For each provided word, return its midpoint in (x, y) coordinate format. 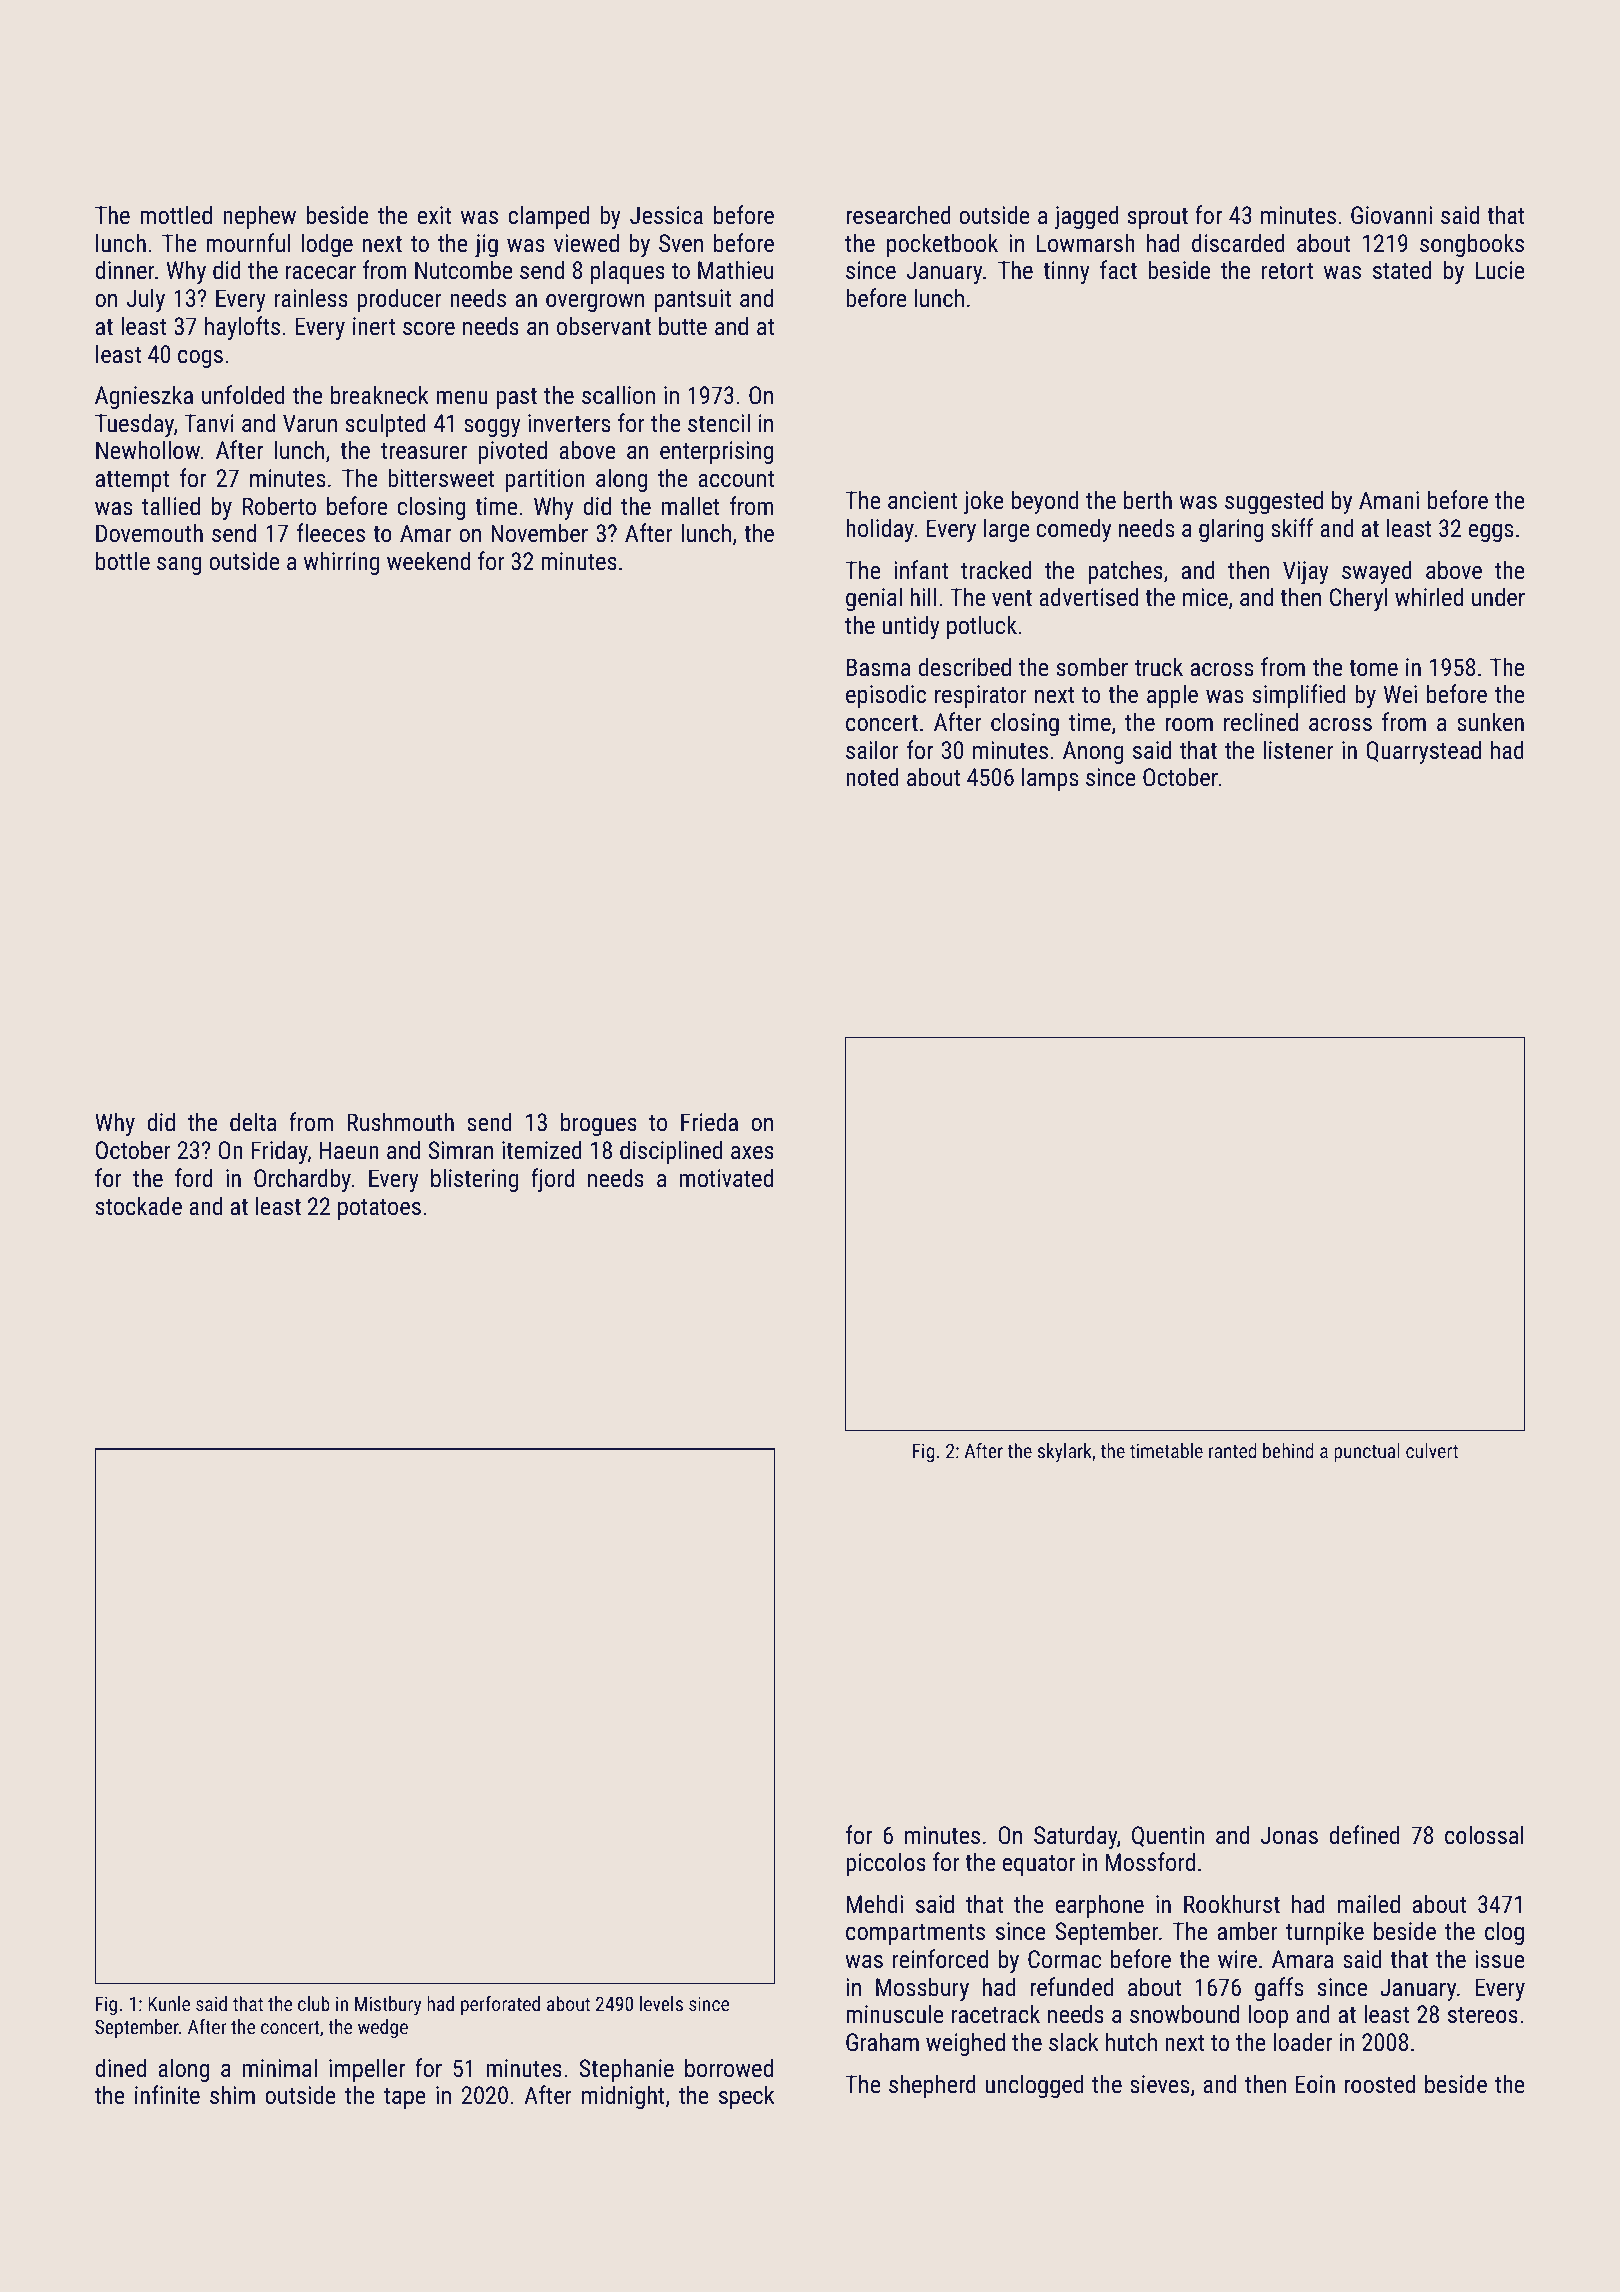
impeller (367, 2070)
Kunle (169, 2003)
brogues (599, 1124)
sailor (872, 749)
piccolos (886, 1864)
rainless (311, 297)
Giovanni (1391, 215)
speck (747, 2097)
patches (1125, 572)
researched (898, 214)
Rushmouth (400, 1121)
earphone (1099, 1906)
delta (253, 1121)
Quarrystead (1423, 752)
